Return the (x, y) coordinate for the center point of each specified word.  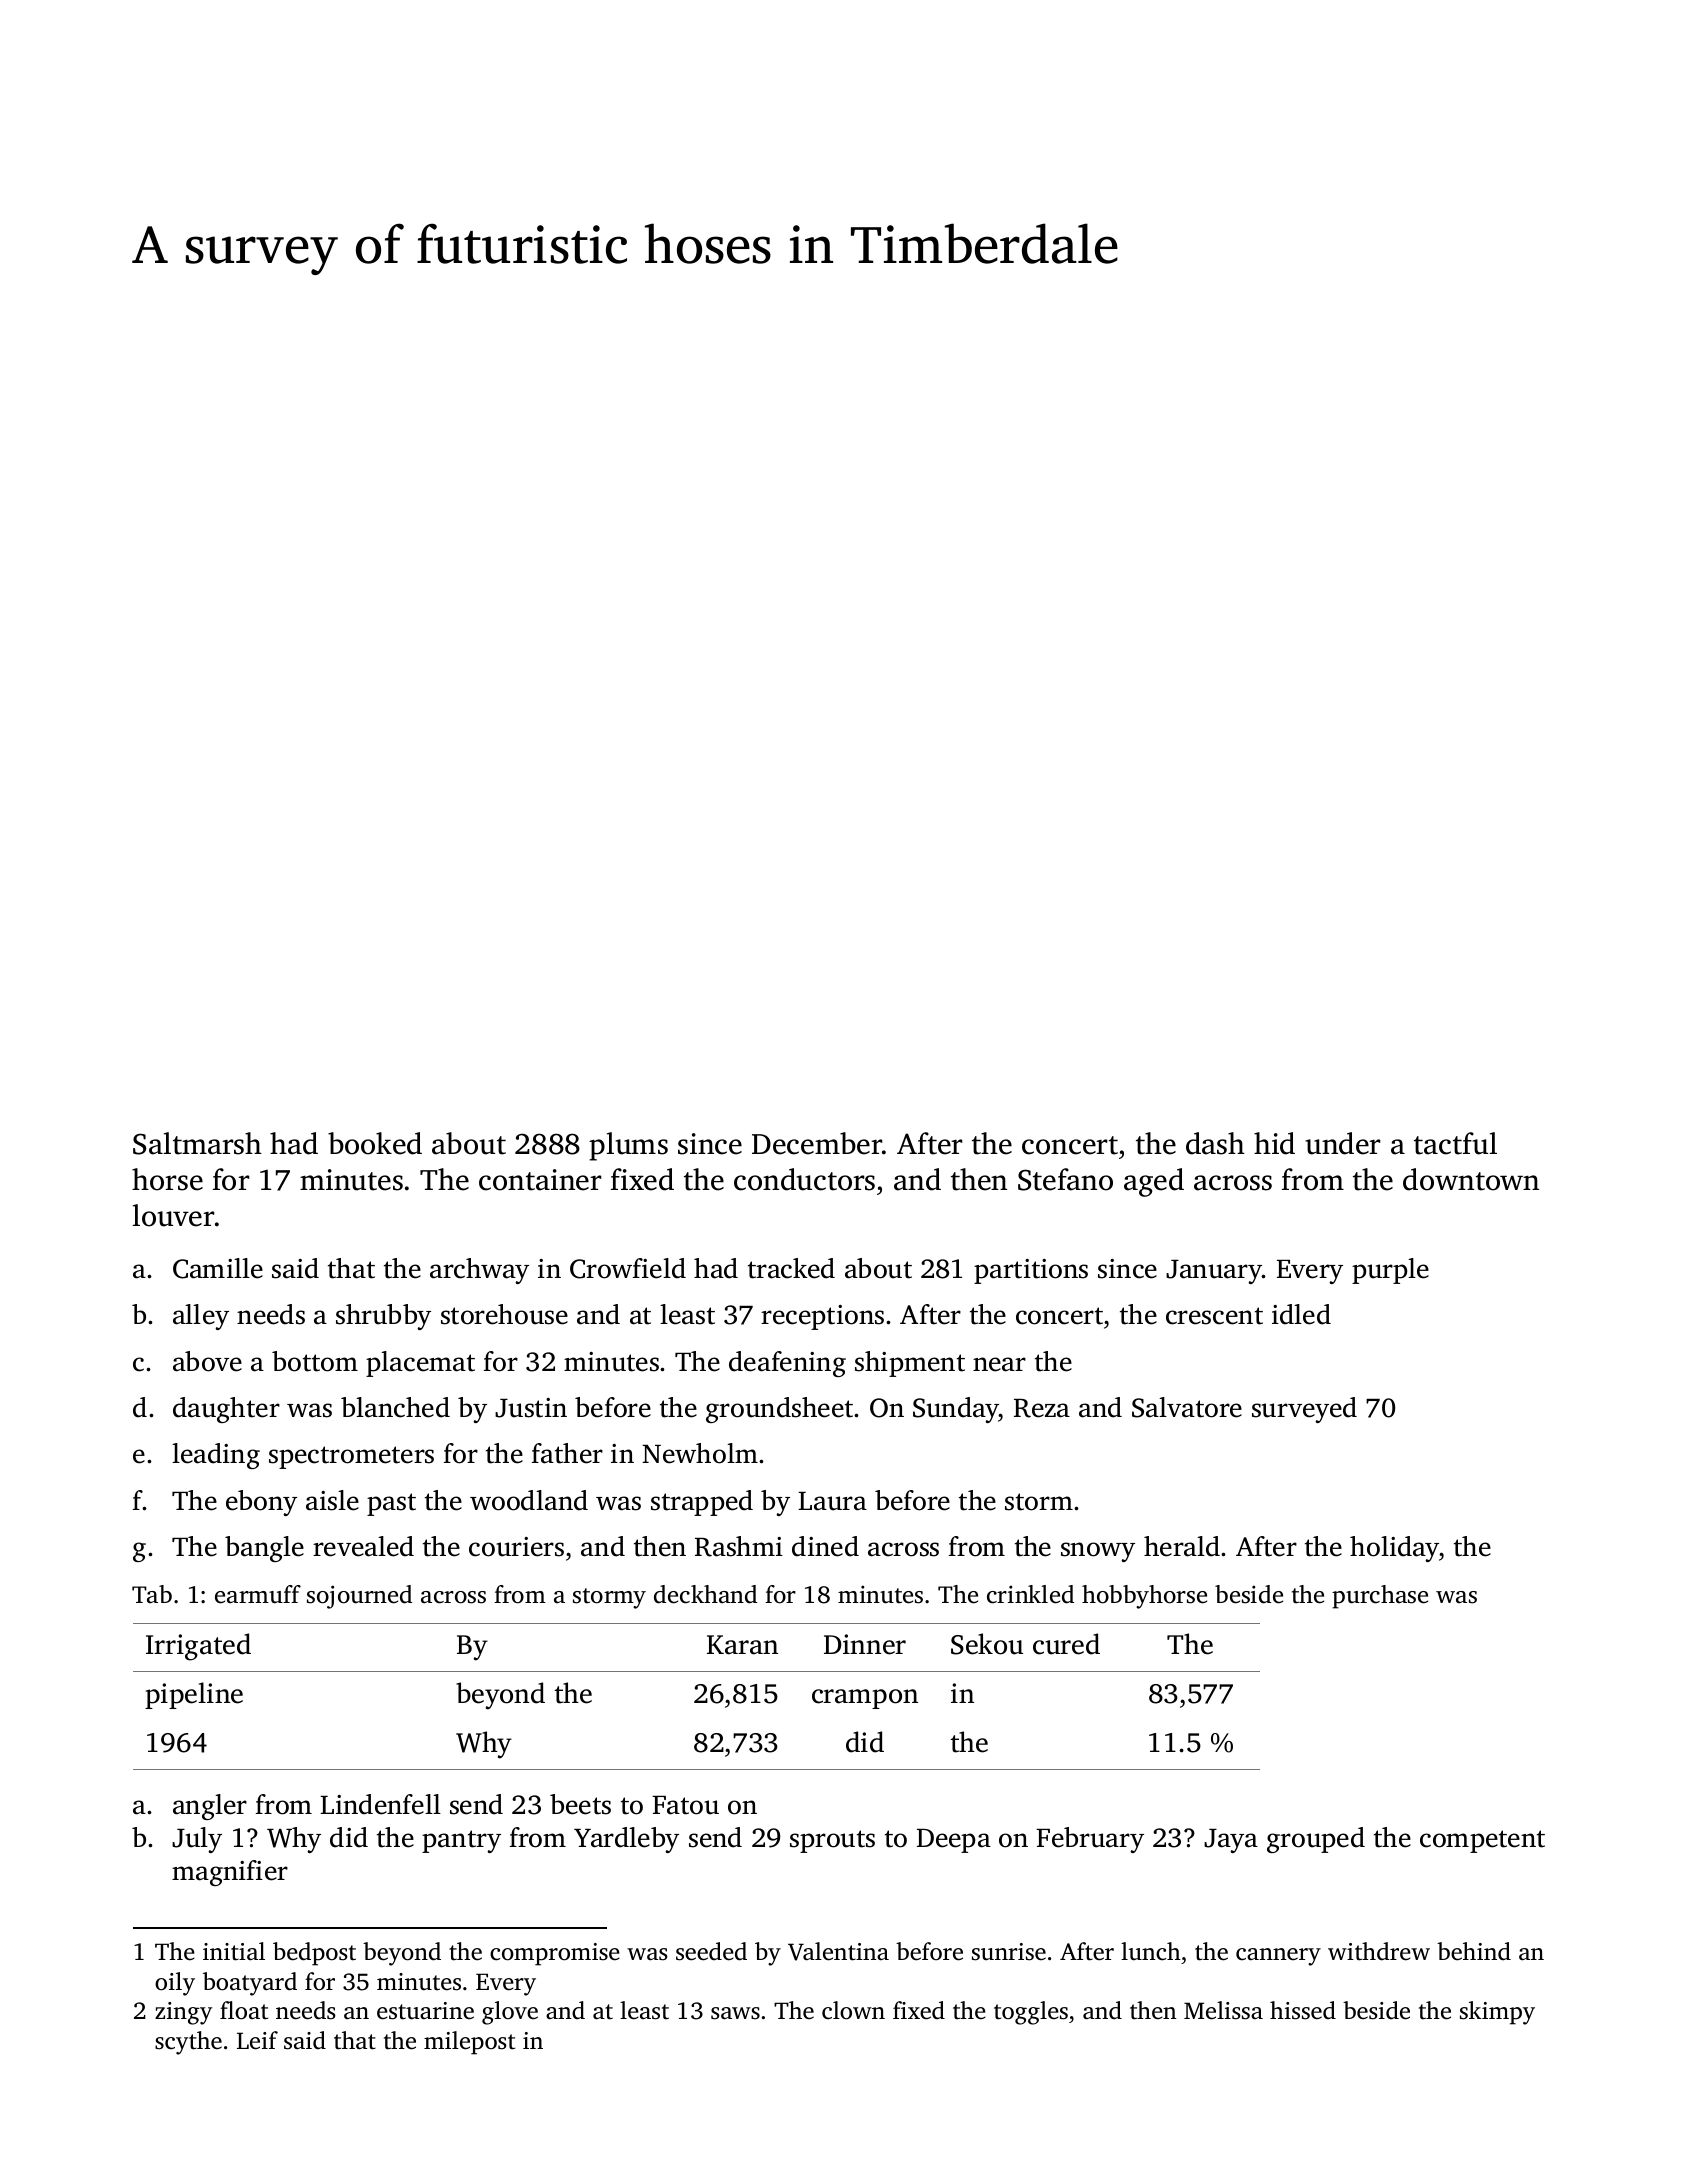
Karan (742, 1645)
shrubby (383, 1317)
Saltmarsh (197, 1143)
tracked (791, 1268)
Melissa (1223, 2010)
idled (1301, 1314)
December (817, 1143)
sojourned (359, 1597)
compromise (555, 1954)
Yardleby (626, 1840)
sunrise (1009, 1952)
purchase (1380, 1597)
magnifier (230, 1873)
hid (1274, 1143)
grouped (1316, 1840)
